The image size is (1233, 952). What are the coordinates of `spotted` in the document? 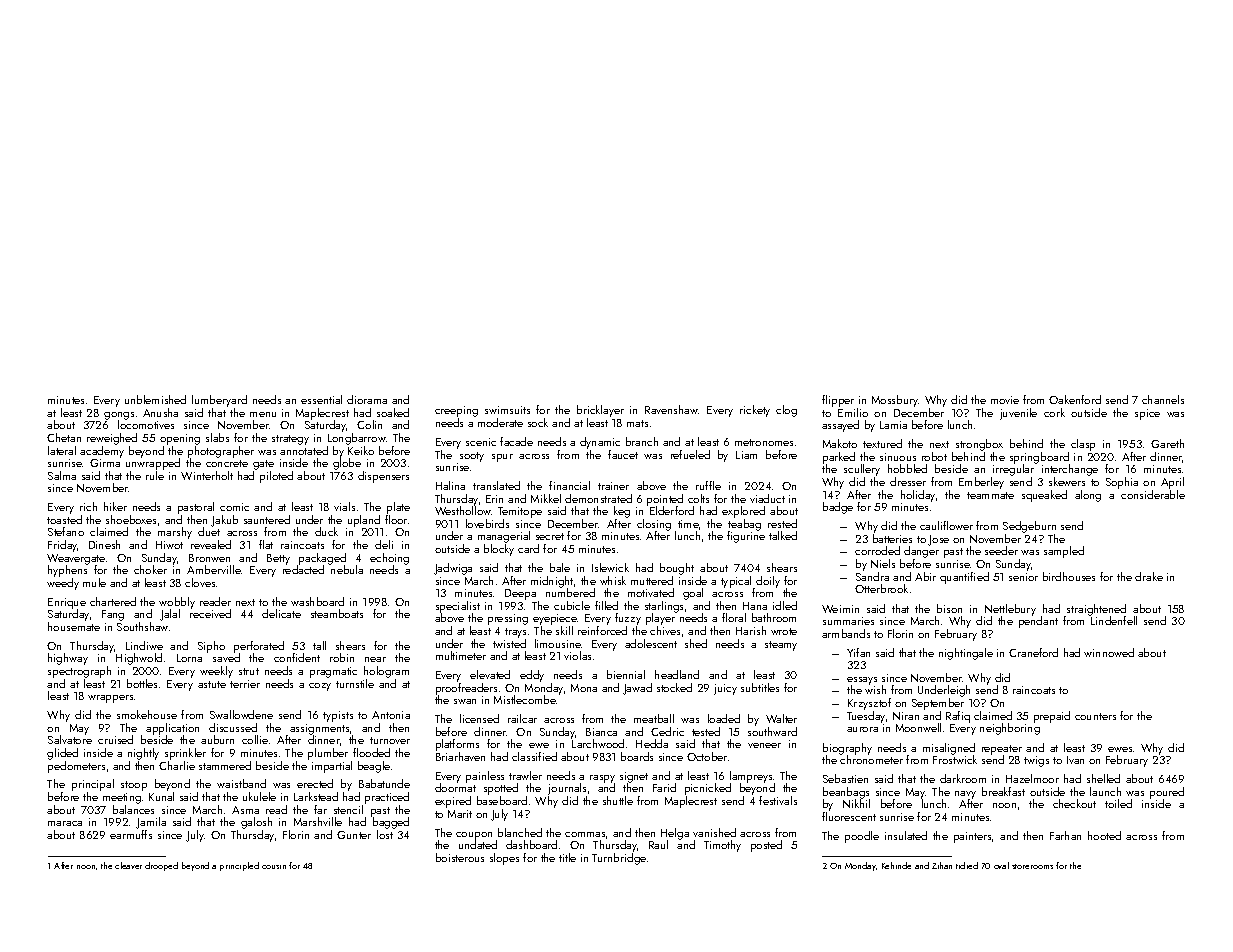 It's located at (501, 789).
